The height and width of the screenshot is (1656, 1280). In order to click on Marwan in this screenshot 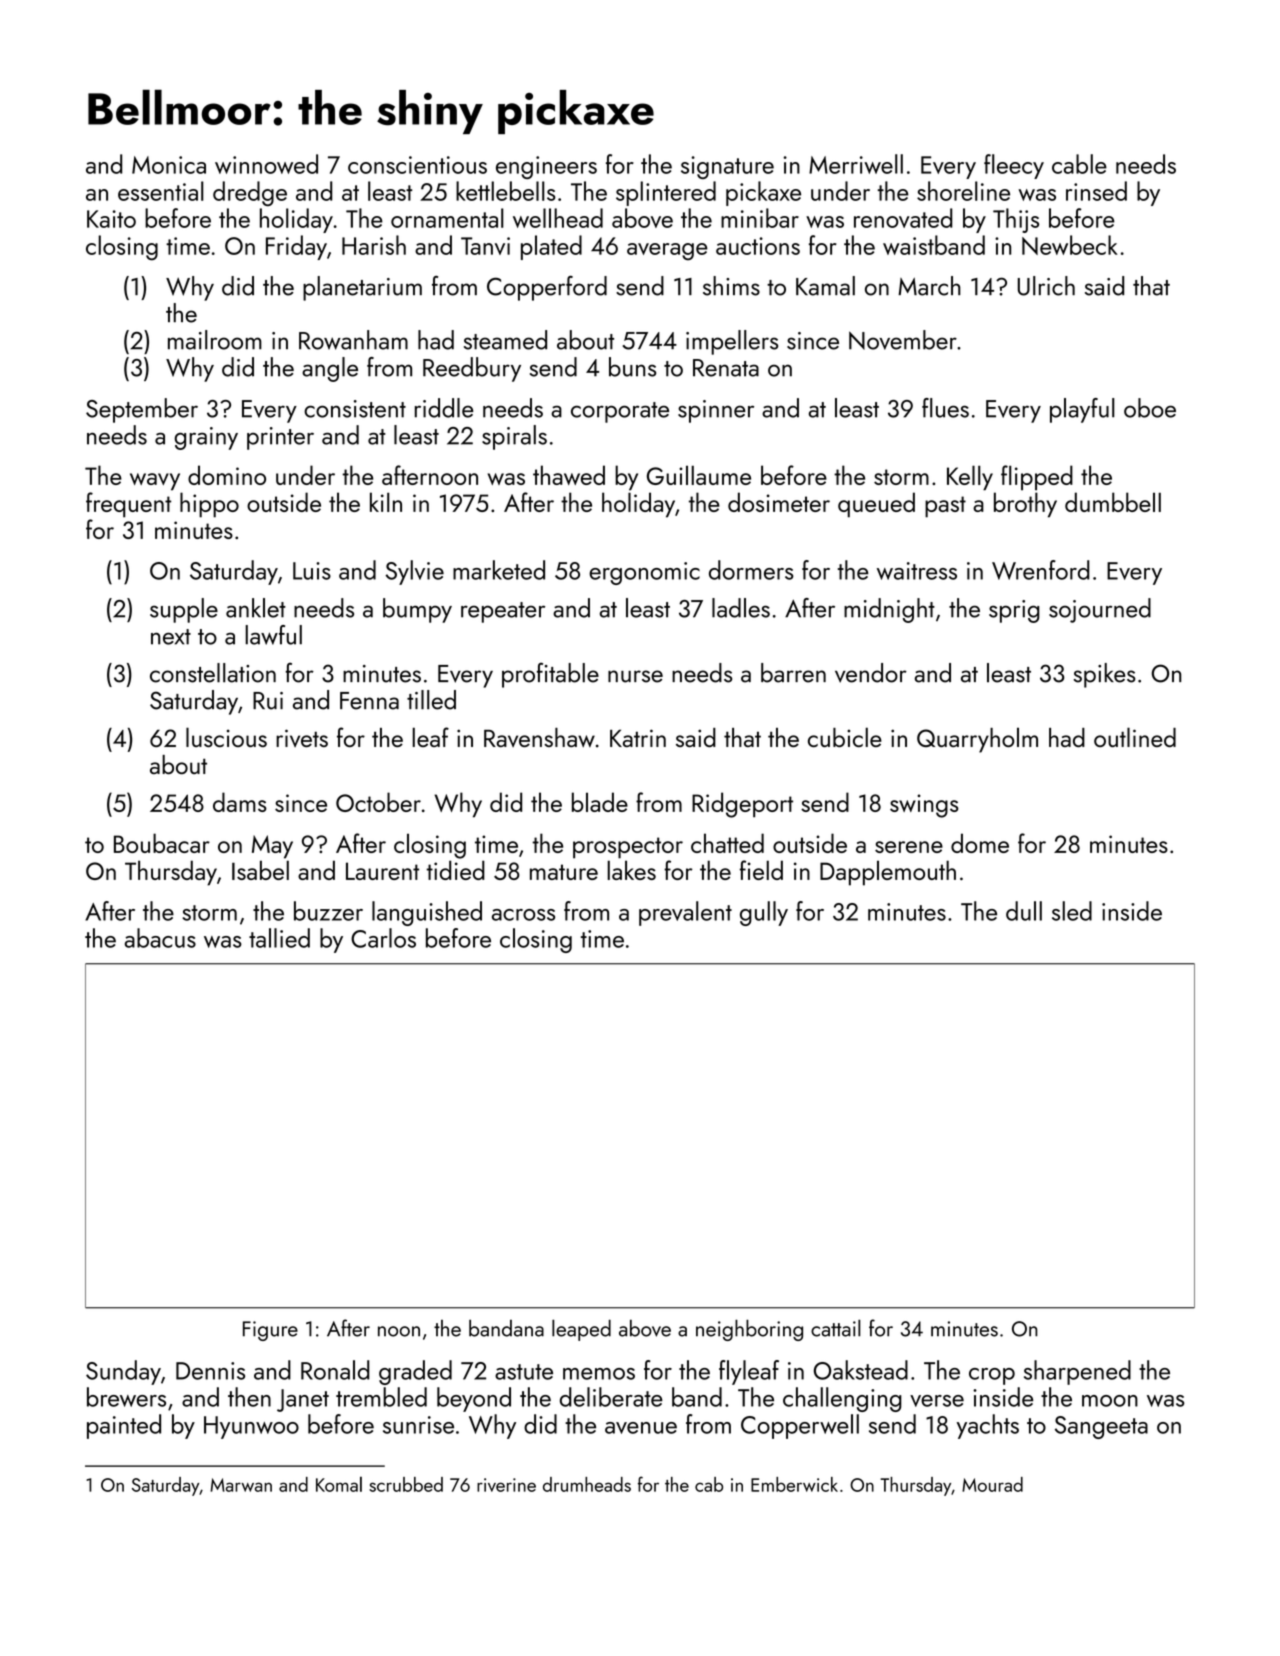, I will do `click(241, 1485)`.
